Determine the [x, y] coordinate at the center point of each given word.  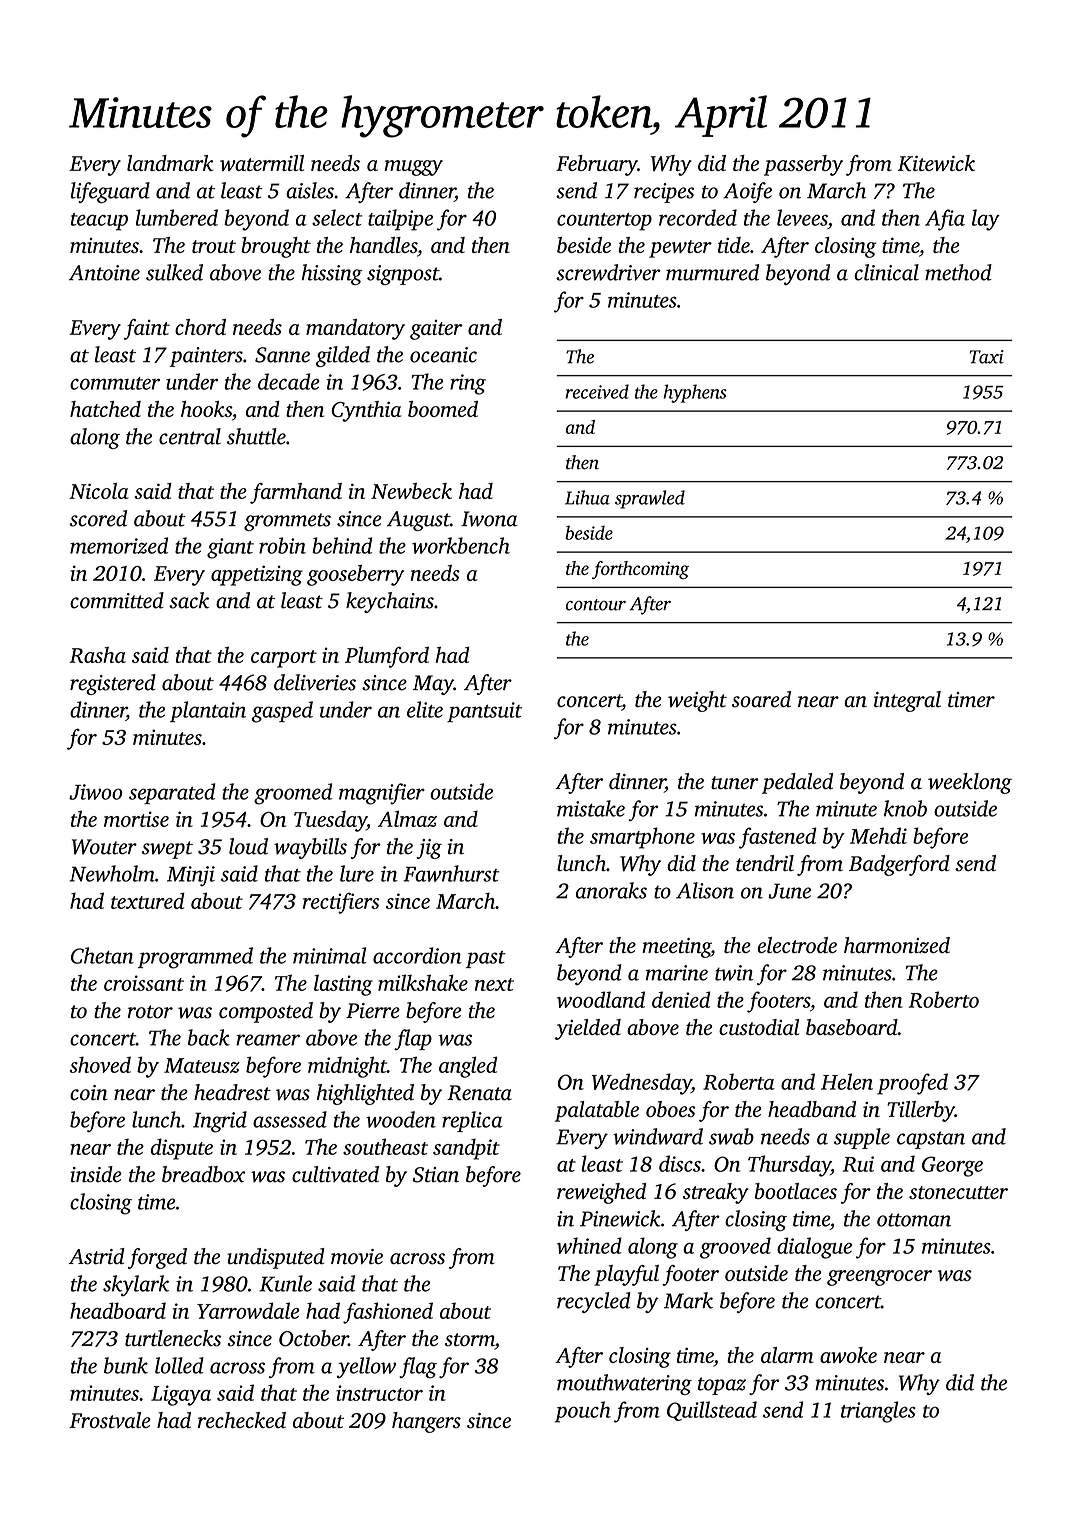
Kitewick [936, 163]
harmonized [897, 945]
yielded [588, 1029]
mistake [591, 808]
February [597, 165]
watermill [262, 163]
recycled [593, 1302]
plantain [208, 711]
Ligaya [181, 1395]
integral [907, 701]
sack [189, 600]
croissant [144, 983]
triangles [878, 1412]
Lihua [587, 497]
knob [905, 808]
